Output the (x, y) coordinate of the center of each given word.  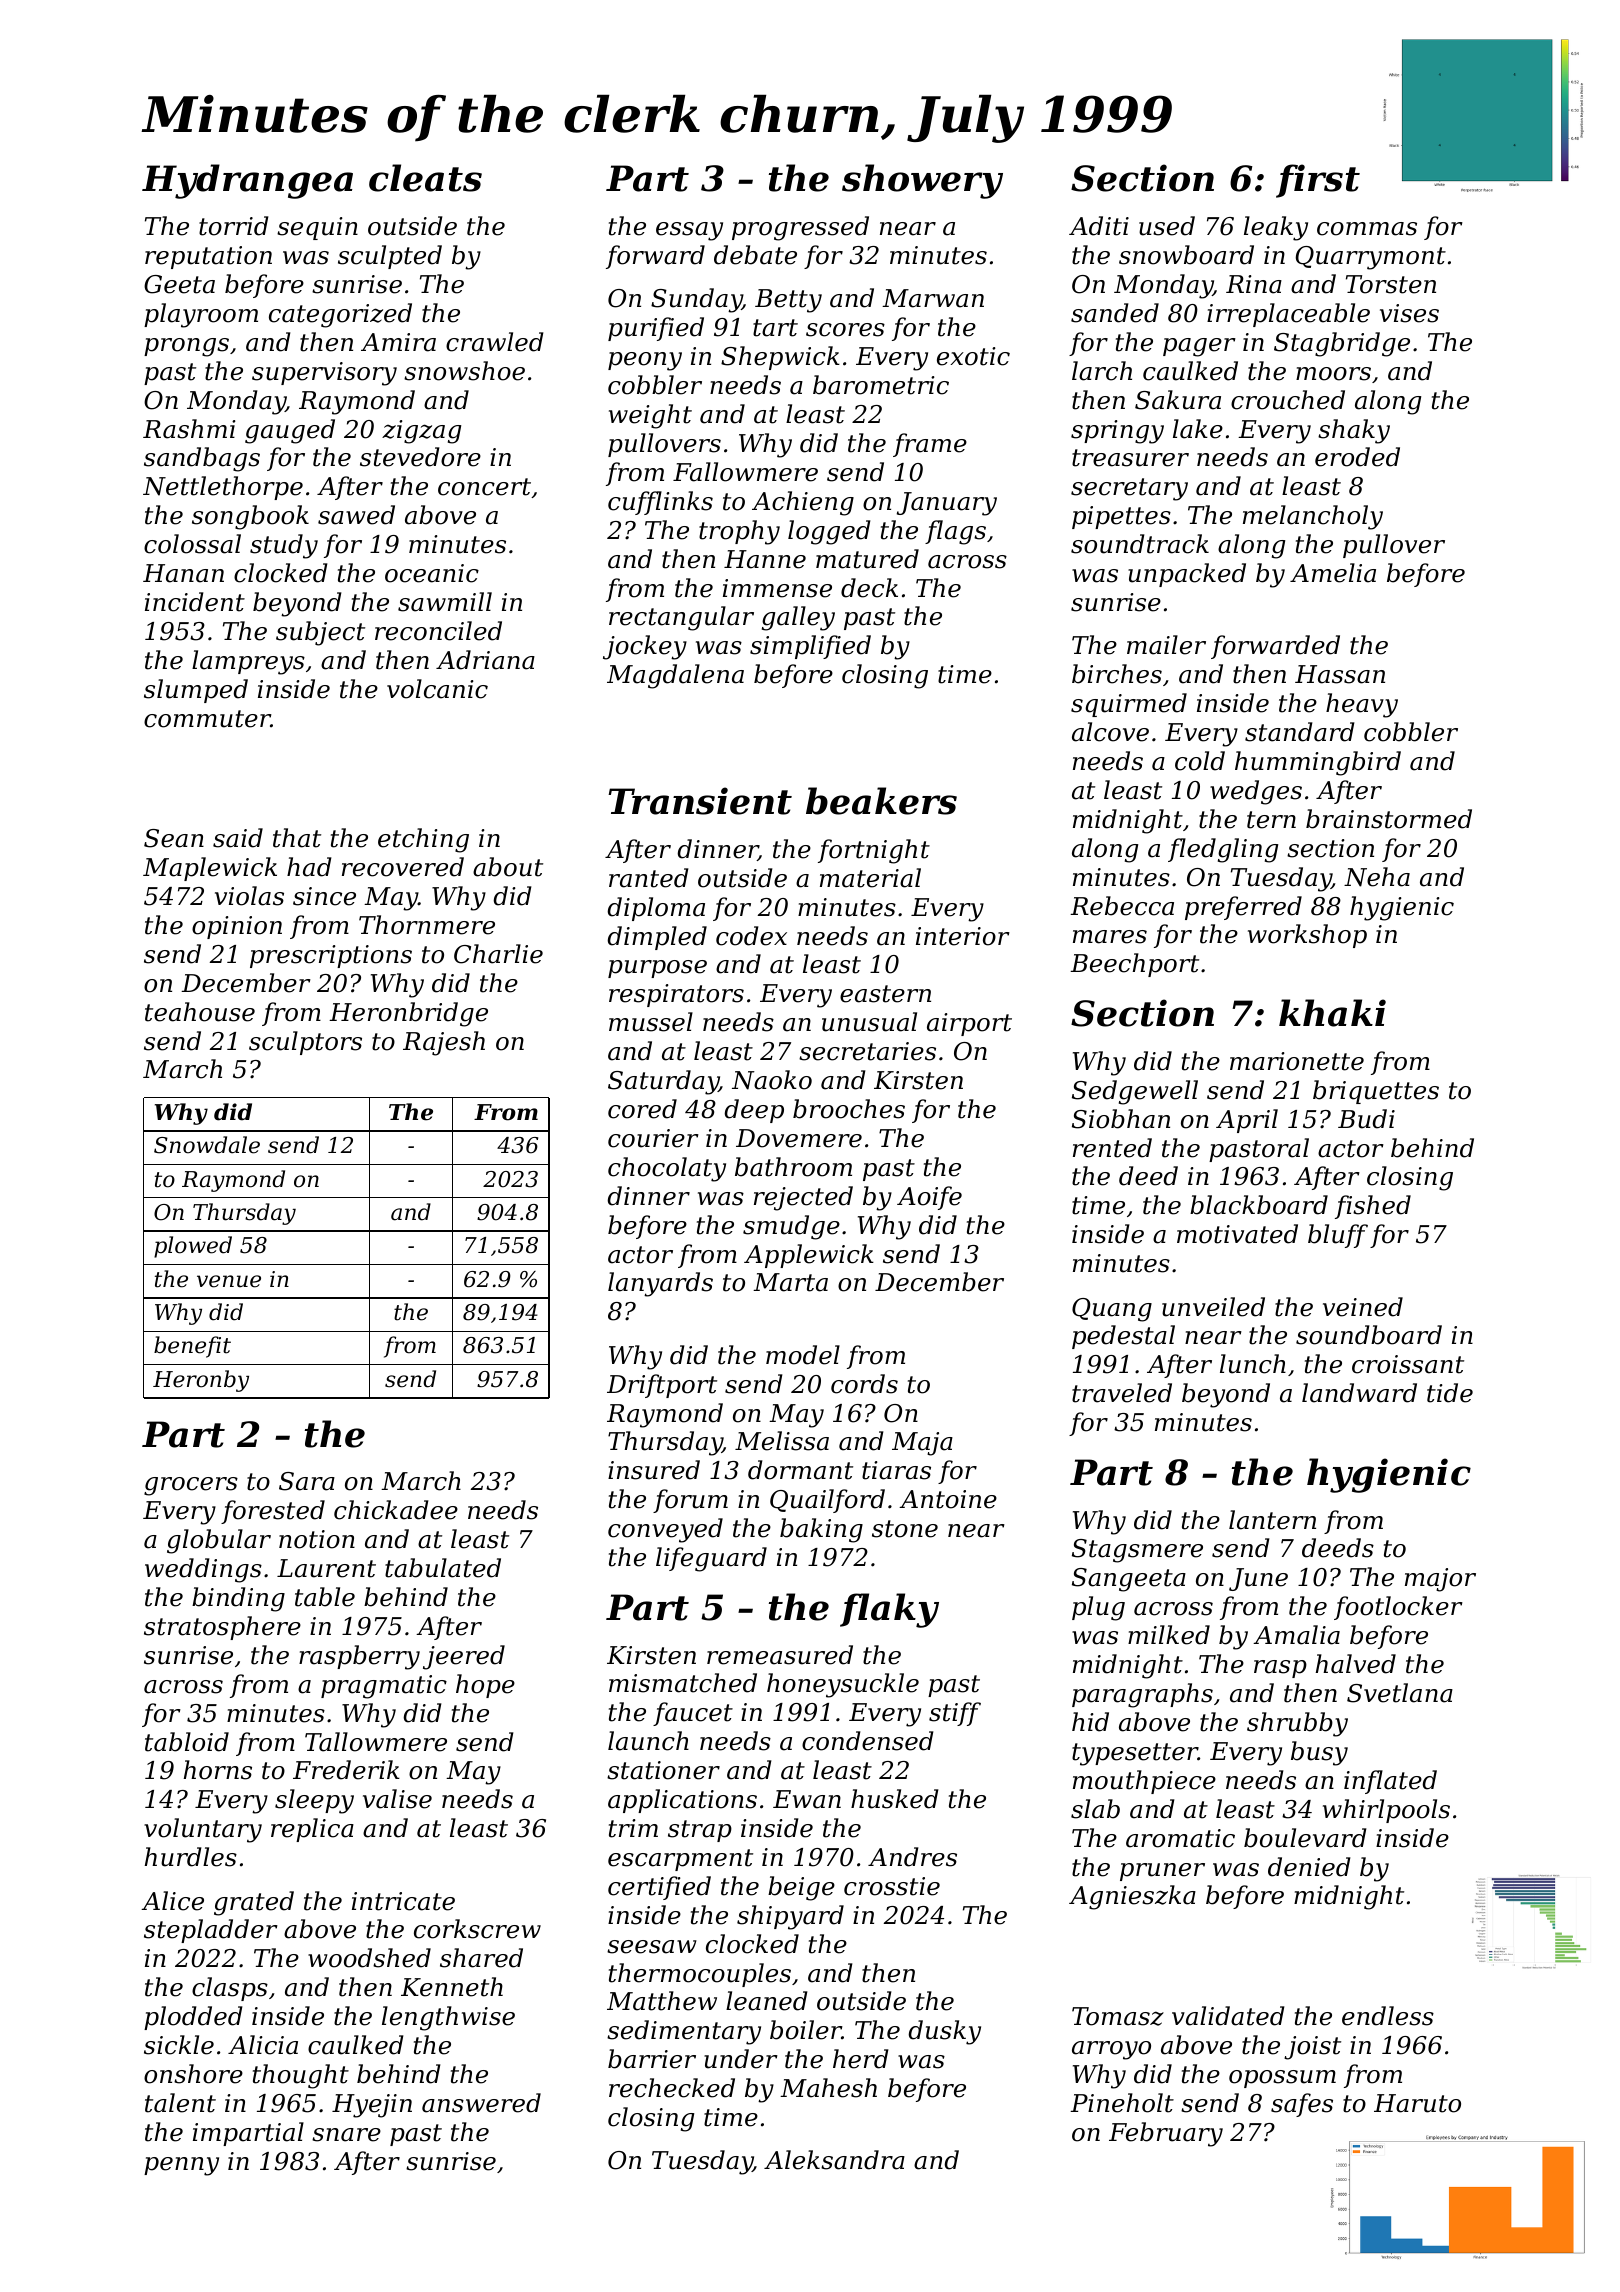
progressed (800, 228)
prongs (186, 347)
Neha (1377, 877)
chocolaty (667, 1169)
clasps (230, 1989)
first (1318, 181)
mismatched (683, 1683)
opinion (237, 927)
